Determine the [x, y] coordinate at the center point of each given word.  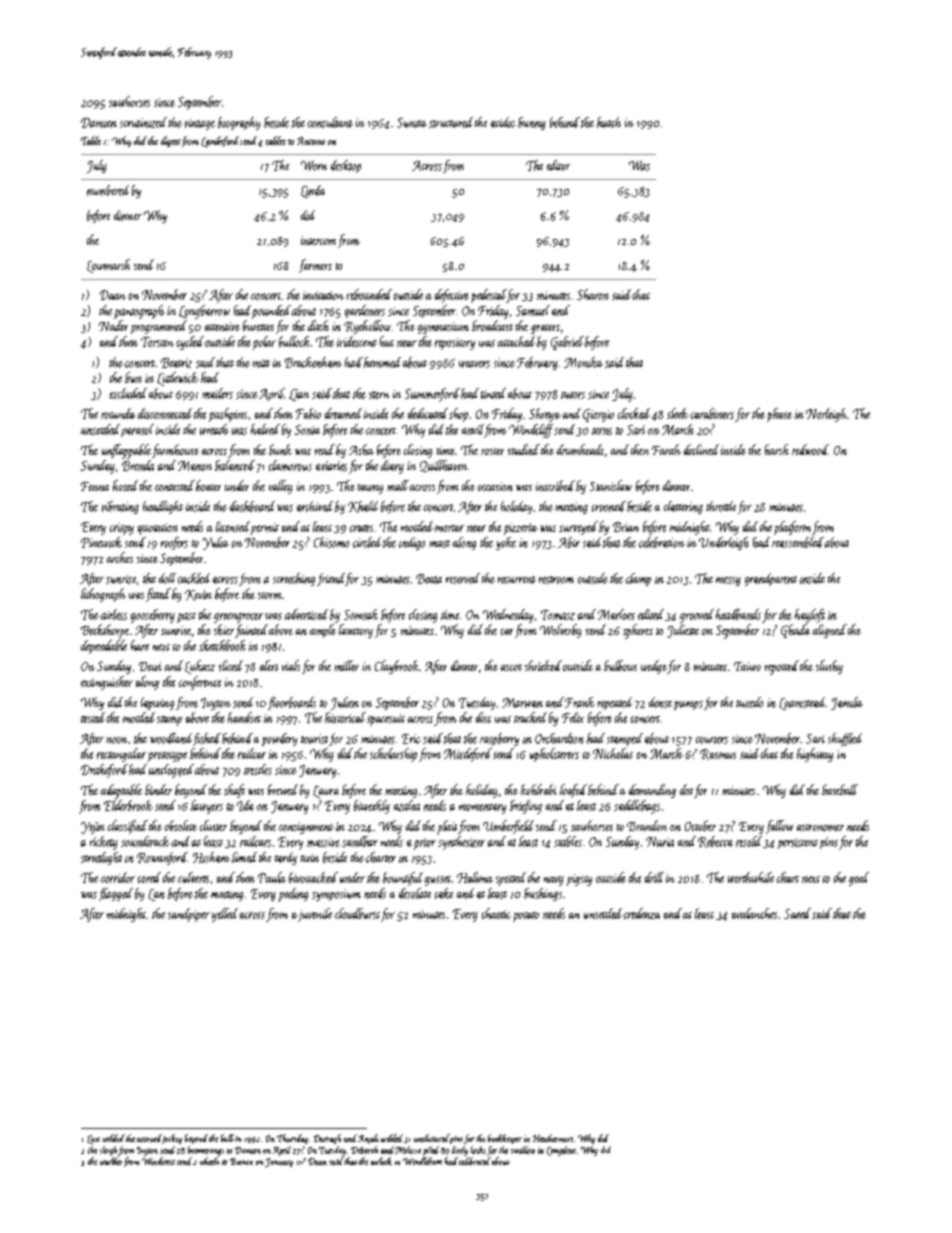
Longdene [561, 1151]
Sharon [593, 294]
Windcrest [158, 1161]
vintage [200, 124]
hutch [609, 122]
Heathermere [553, 1138]
